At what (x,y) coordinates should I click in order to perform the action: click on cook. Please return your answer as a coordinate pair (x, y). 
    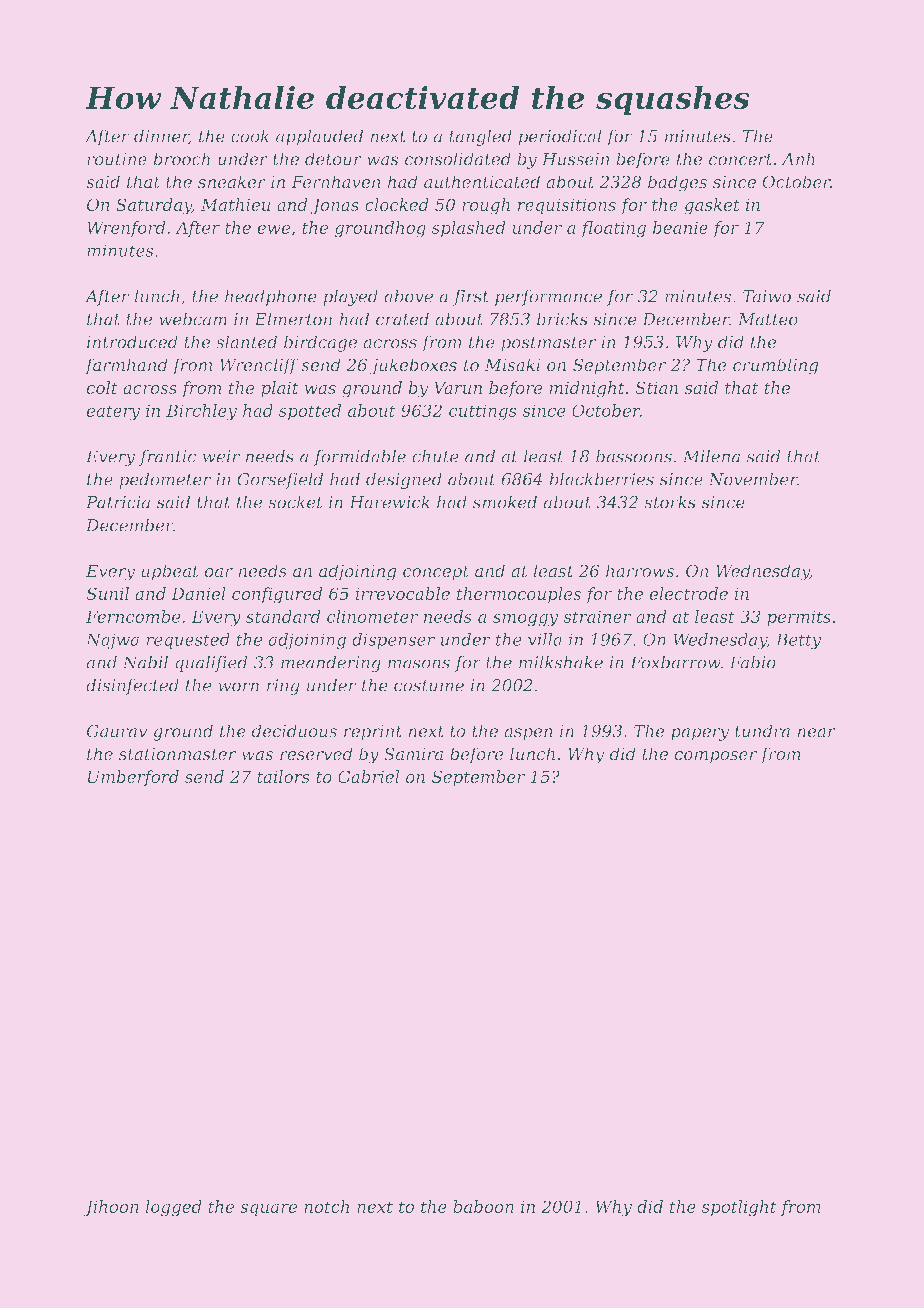
    Looking at the image, I should click on (250, 136).
